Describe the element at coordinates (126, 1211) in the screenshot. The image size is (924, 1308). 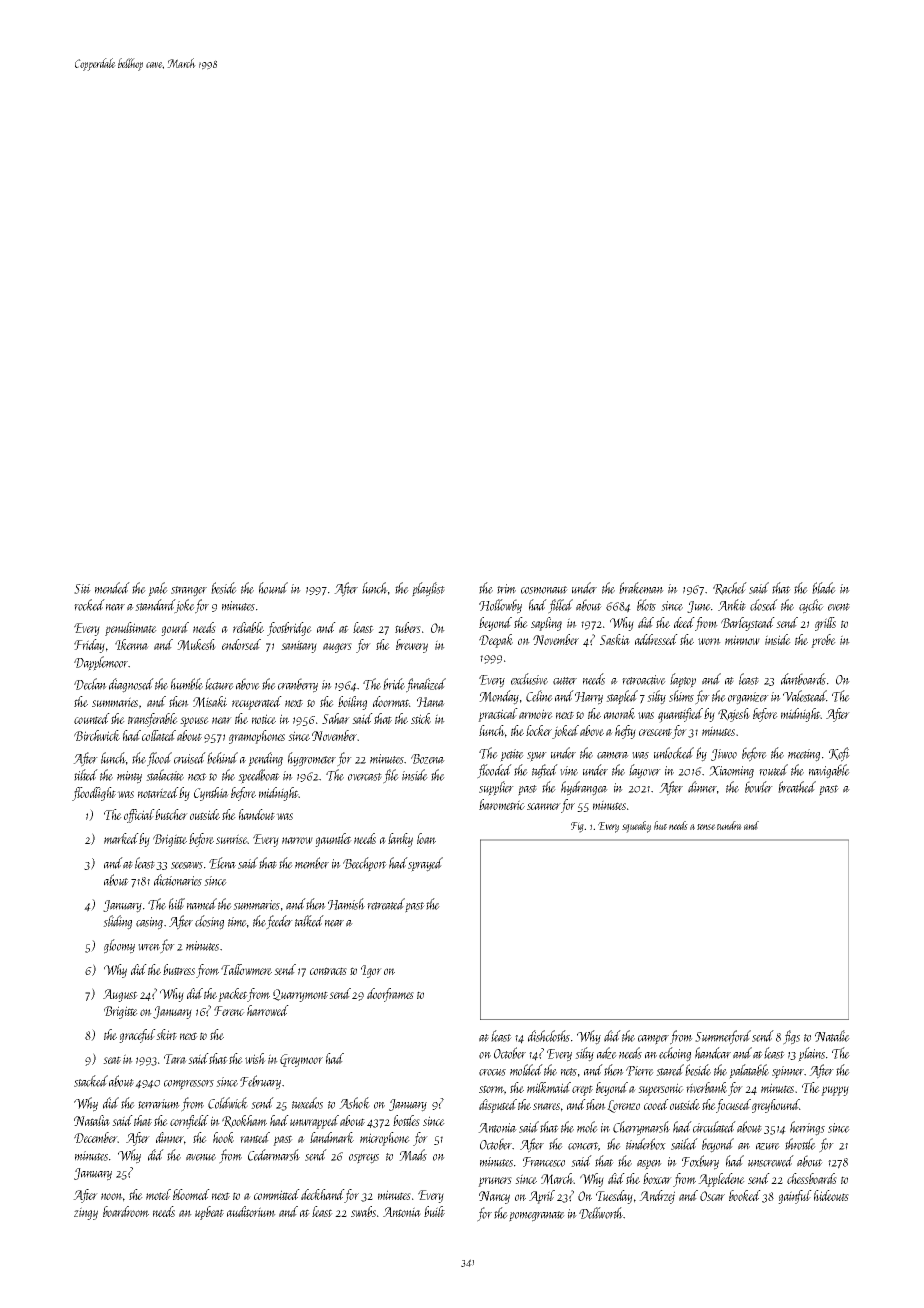
I see `boardroom` at that location.
